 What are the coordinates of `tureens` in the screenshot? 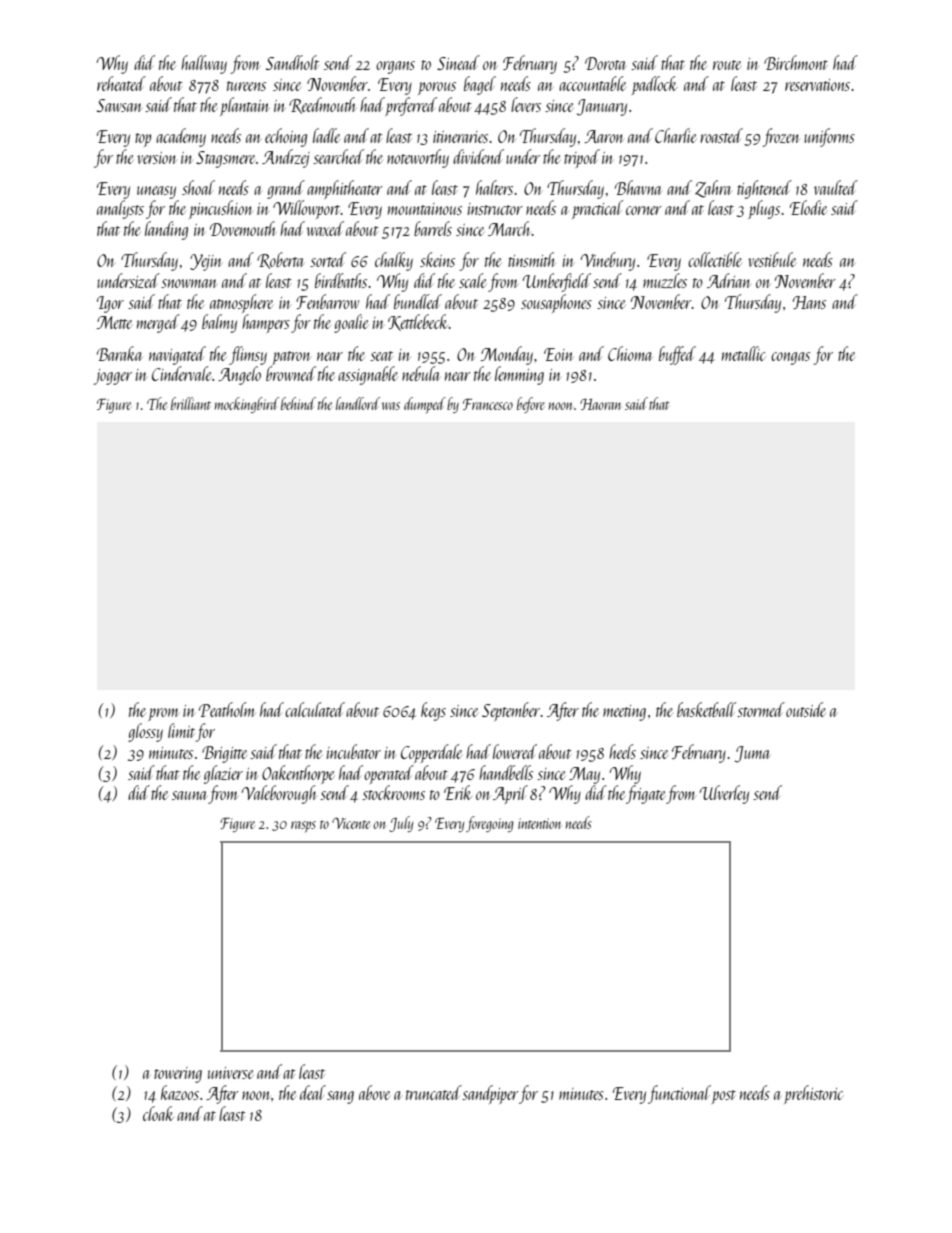 It's located at (246, 86).
